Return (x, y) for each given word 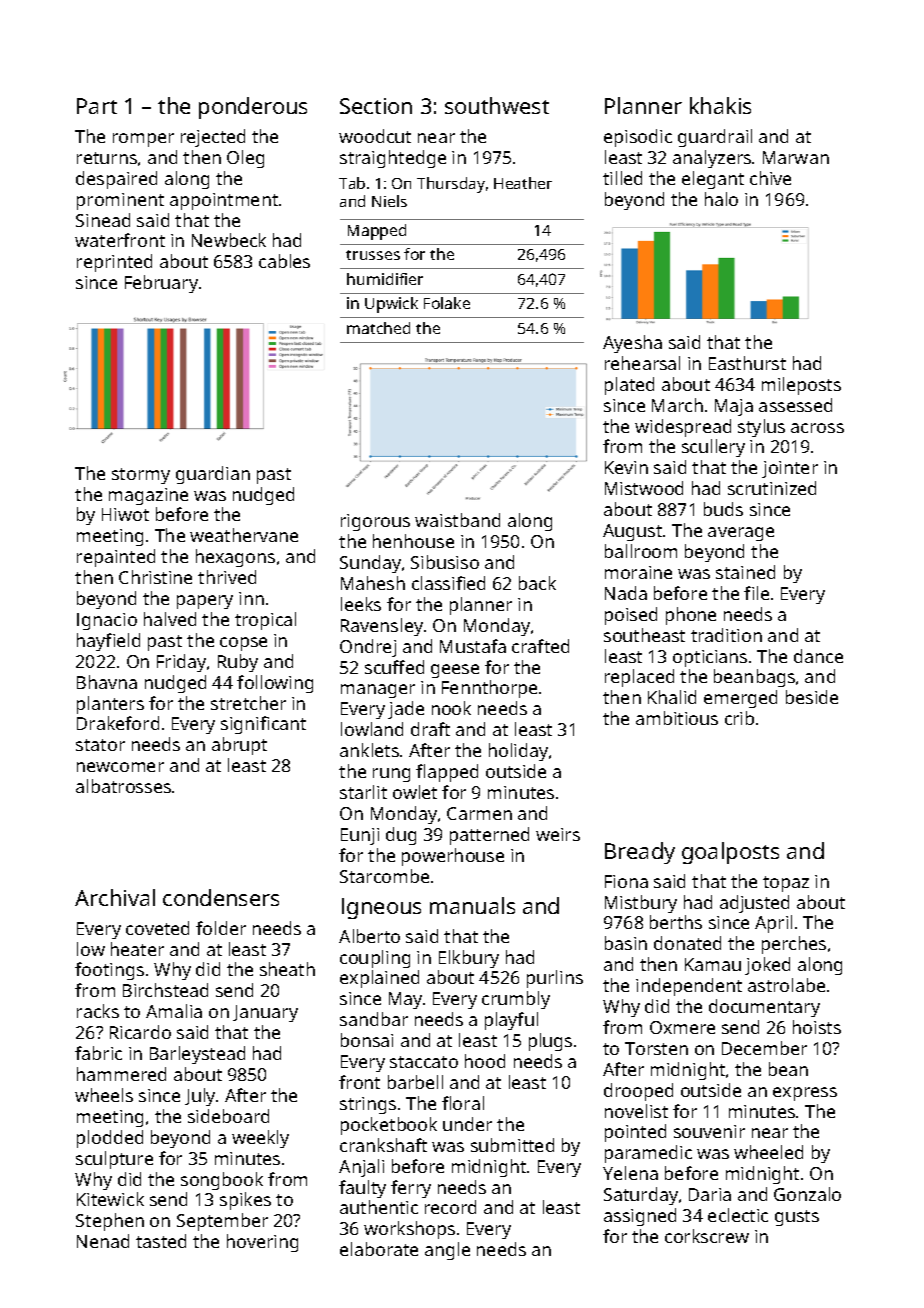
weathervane (244, 535)
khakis (720, 105)
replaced (639, 678)
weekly (260, 1139)
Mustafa (473, 646)
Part (97, 106)
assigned (640, 1217)
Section (376, 106)
